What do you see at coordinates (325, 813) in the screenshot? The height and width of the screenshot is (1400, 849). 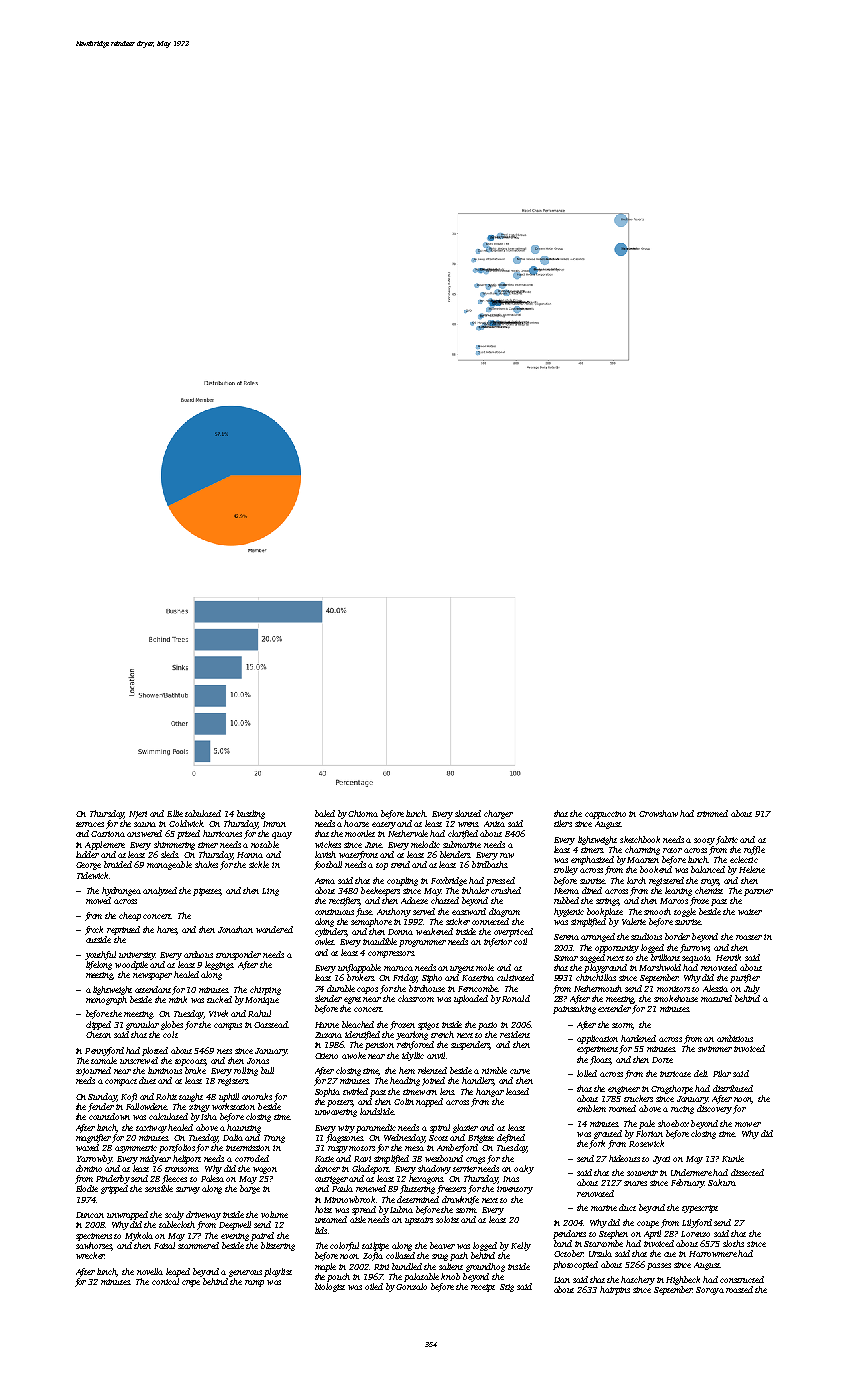 I see `baled` at bounding box center [325, 813].
